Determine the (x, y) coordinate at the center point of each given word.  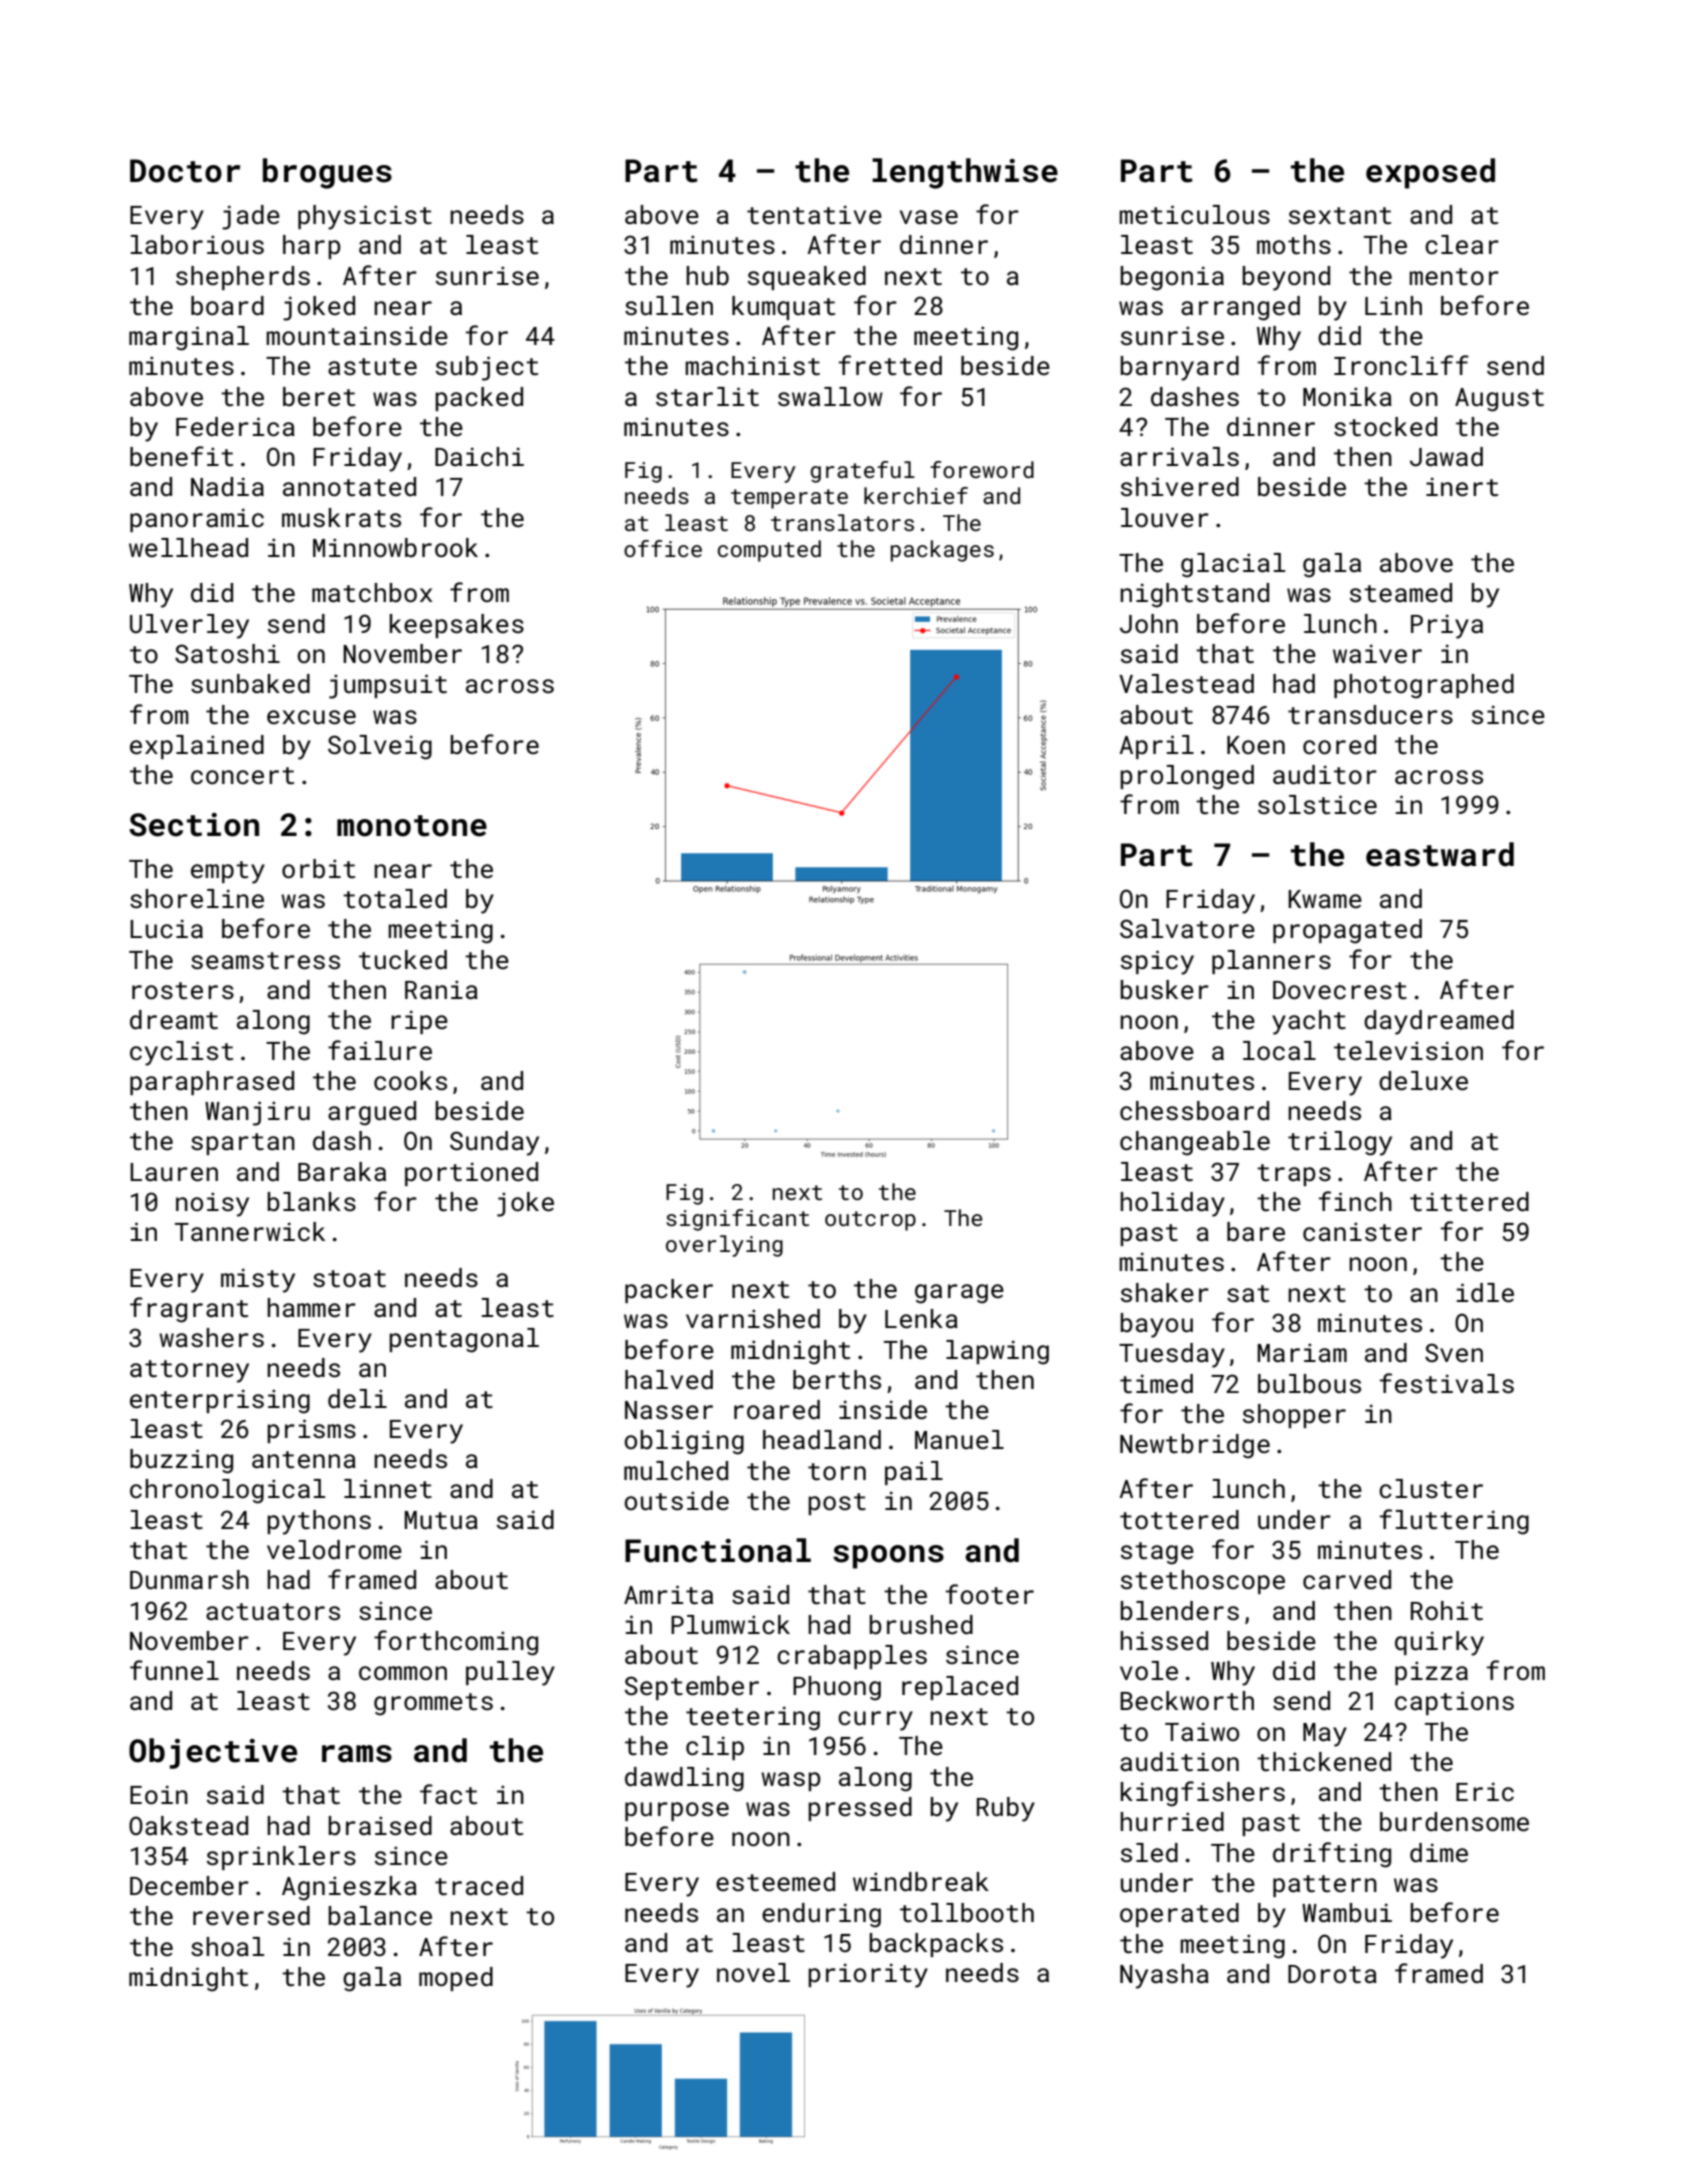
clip (715, 1748)
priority (868, 1975)
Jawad (1446, 456)
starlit (707, 397)
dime (1439, 1853)
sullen (669, 306)
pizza (1431, 1673)
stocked (1385, 427)
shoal (227, 1947)
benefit (181, 456)
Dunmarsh (189, 1579)
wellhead (188, 547)
